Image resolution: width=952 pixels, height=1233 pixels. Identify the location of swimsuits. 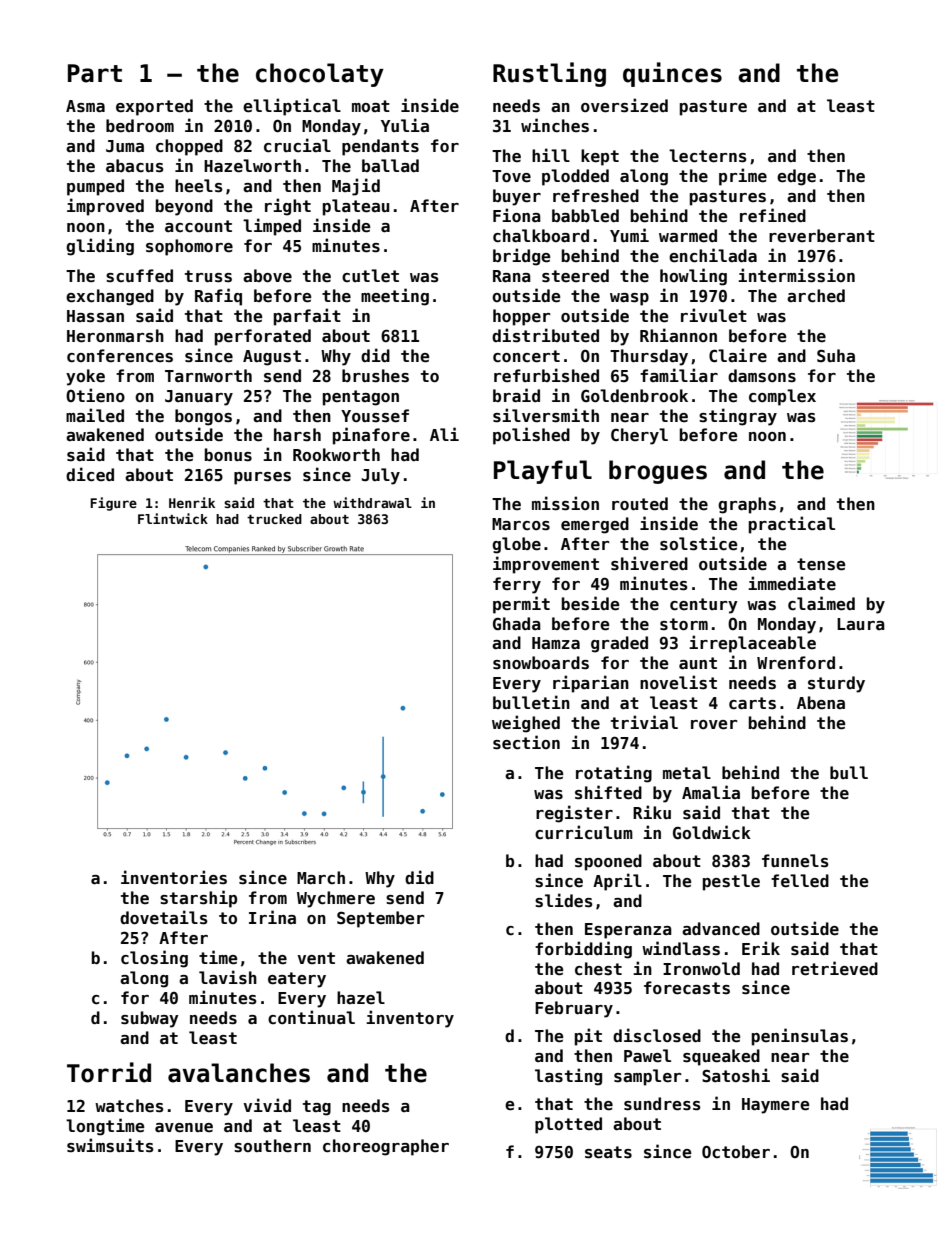
(110, 1145).
